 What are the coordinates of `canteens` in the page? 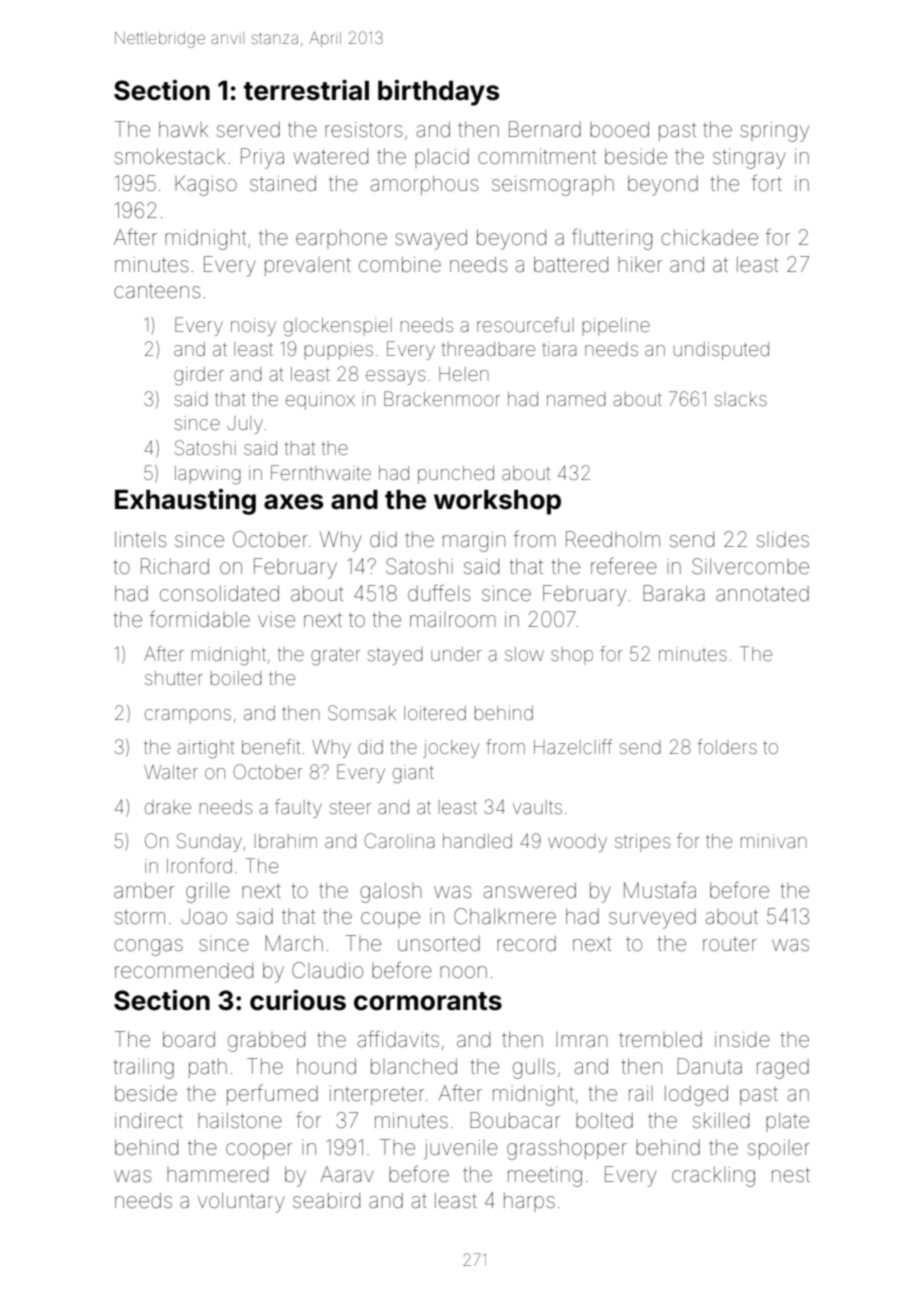 It's located at (157, 291).
